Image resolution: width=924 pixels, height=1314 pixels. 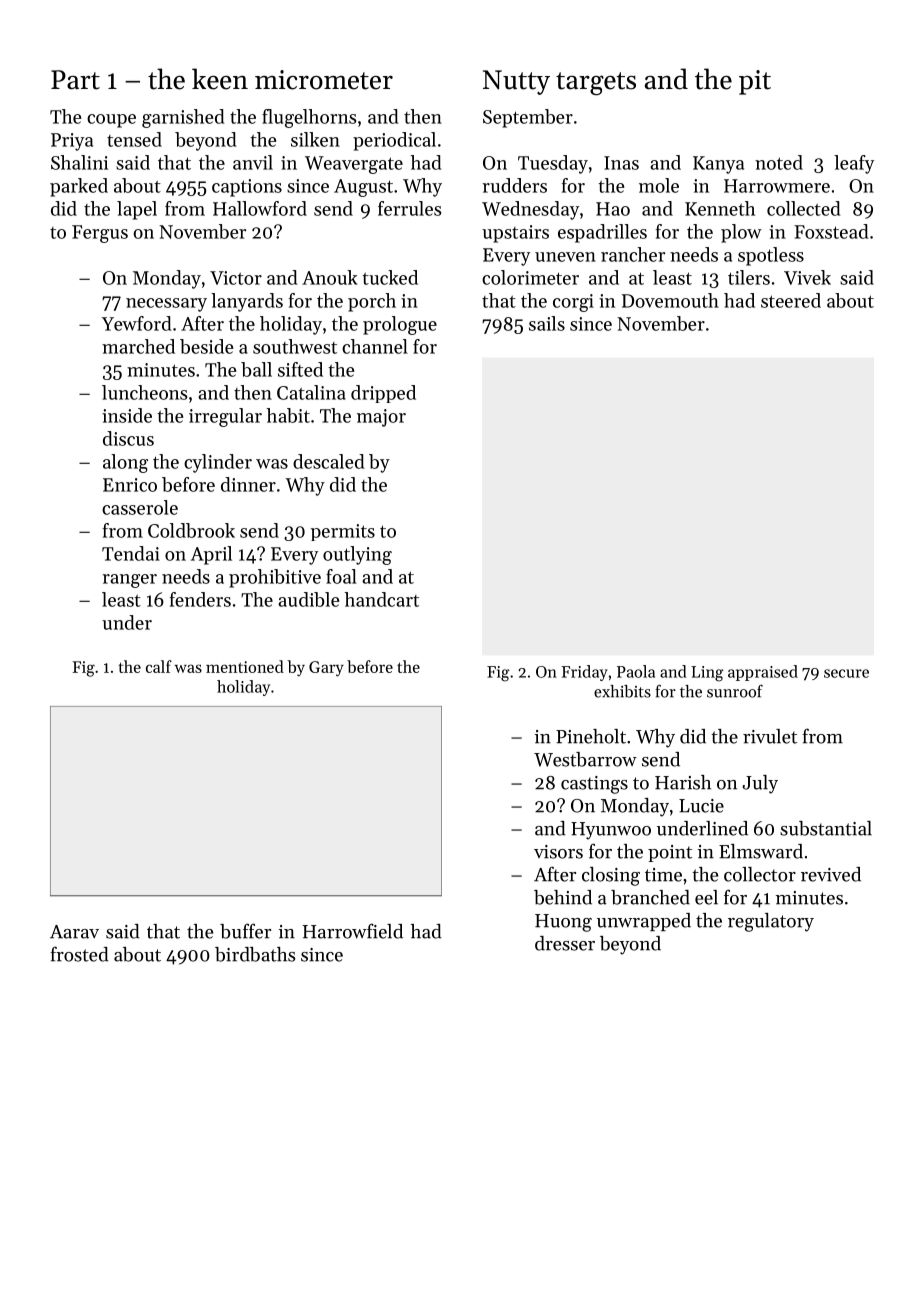 What do you see at coordinates (585, 759) in the screenshot?
I see `Westbarrow` at bounding box center [585, 759].
